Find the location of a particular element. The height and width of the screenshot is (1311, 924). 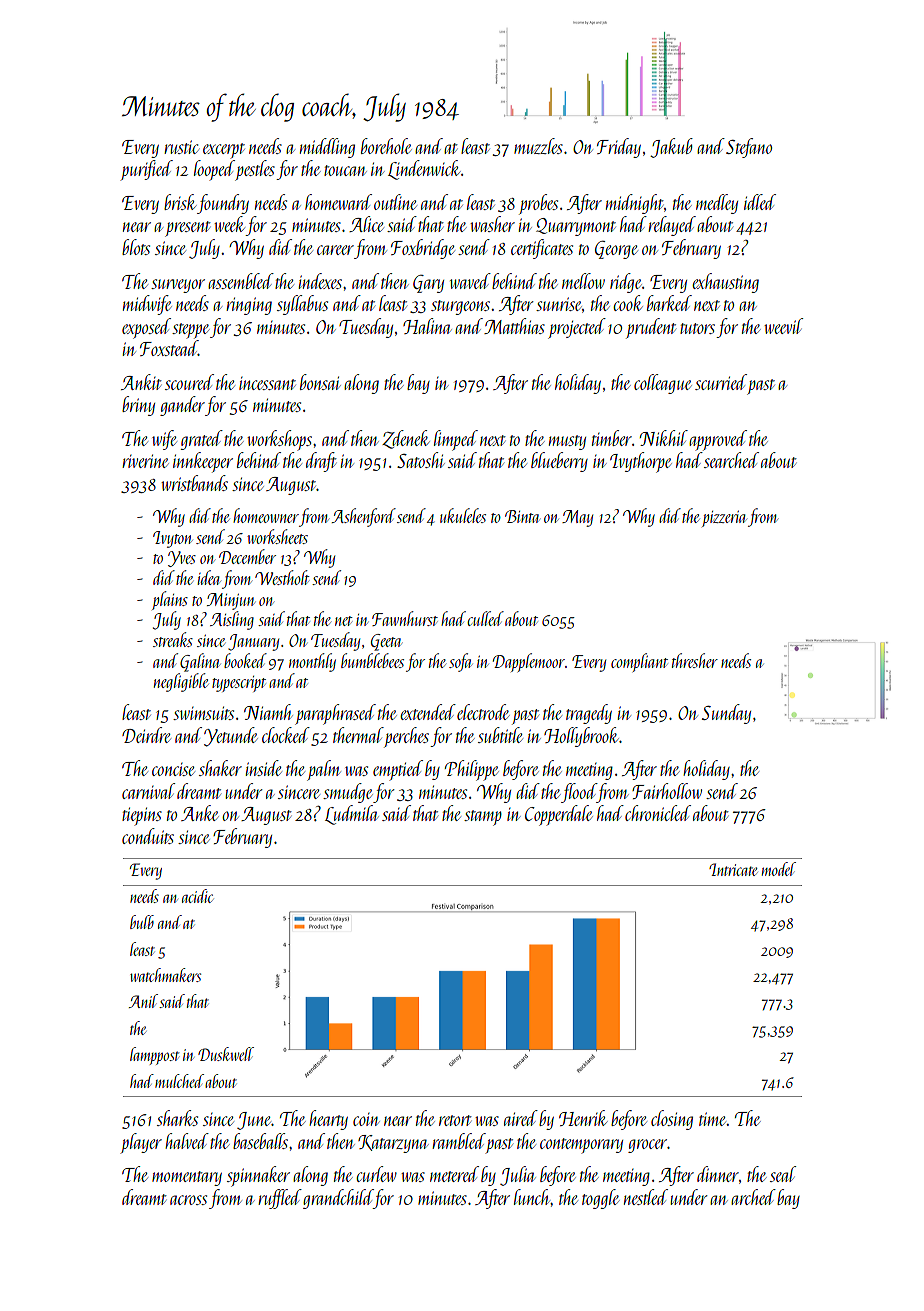

grandchild is located at coordinates (338, 1199).
